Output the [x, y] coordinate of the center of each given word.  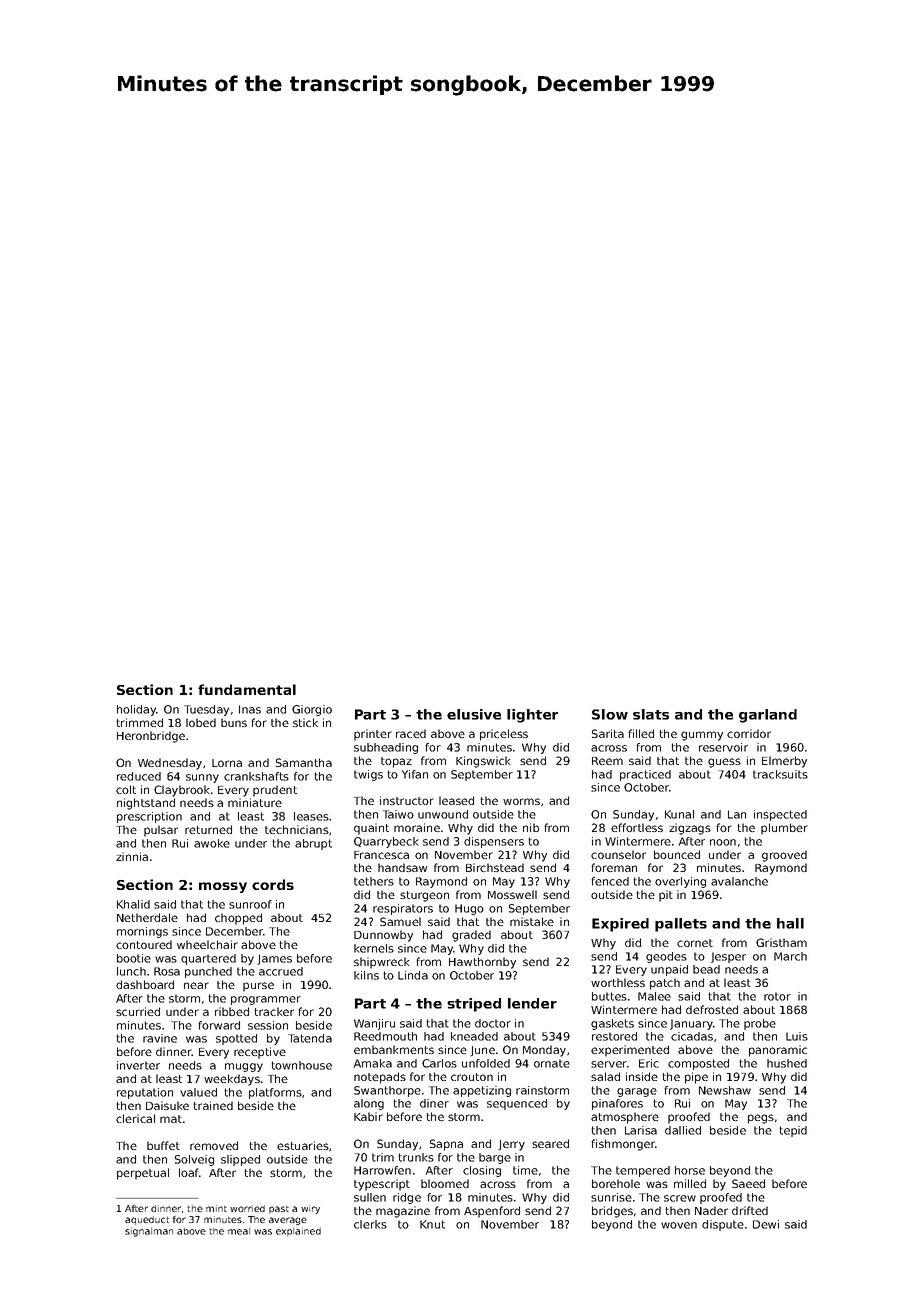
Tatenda [310, 1038]
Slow [610, 714]
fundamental [247, 689]
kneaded [474, 1036]
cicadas [692, 1036]
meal [239, 1231]
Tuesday [206, 710]
